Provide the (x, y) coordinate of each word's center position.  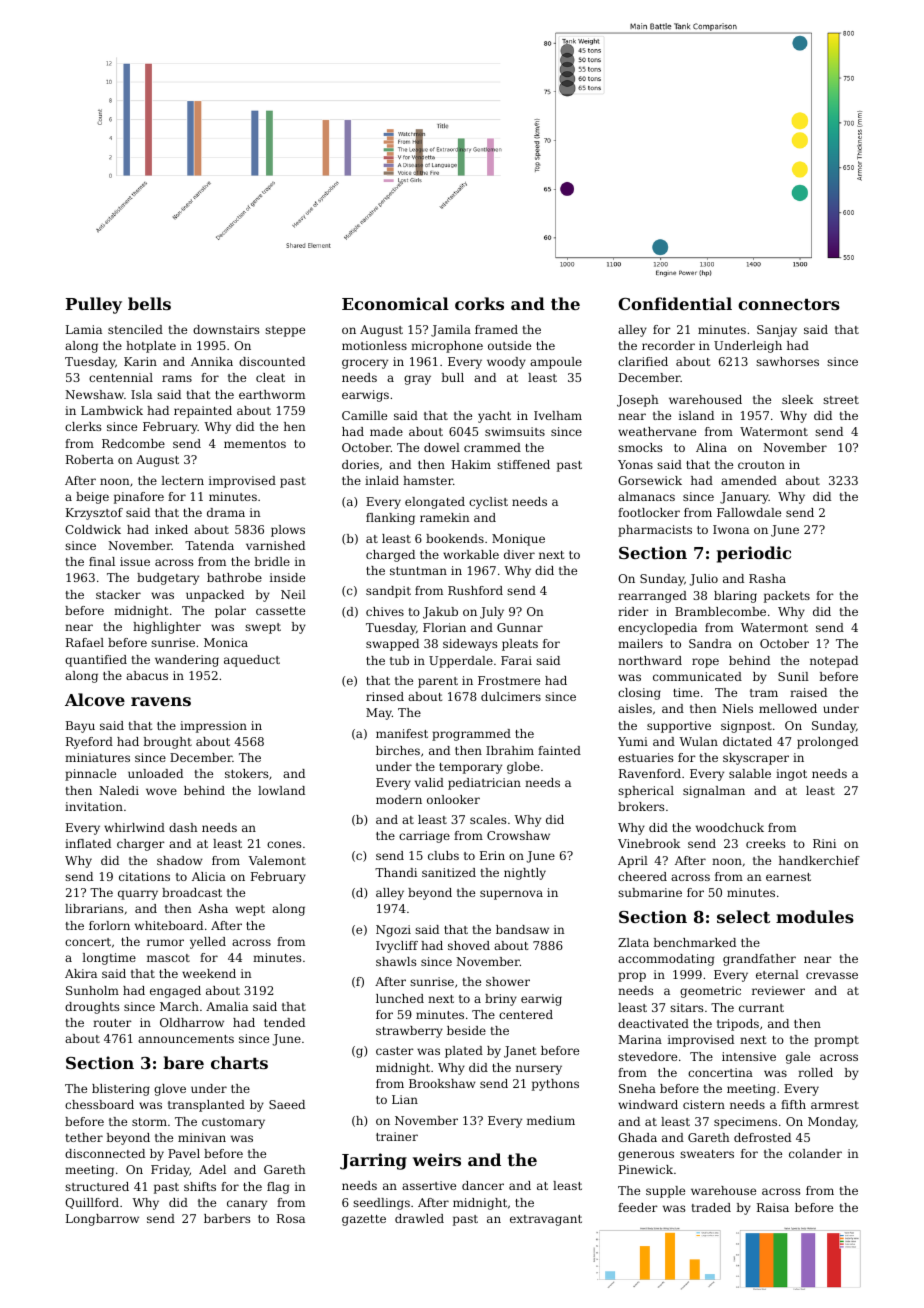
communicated (697, 676)
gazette (364, 1220)
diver (519, 554)
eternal (777, 974)
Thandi (396, 872)
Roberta (90, 459)
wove (161, 791)
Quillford (92, 1203)
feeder (638, 1207)
